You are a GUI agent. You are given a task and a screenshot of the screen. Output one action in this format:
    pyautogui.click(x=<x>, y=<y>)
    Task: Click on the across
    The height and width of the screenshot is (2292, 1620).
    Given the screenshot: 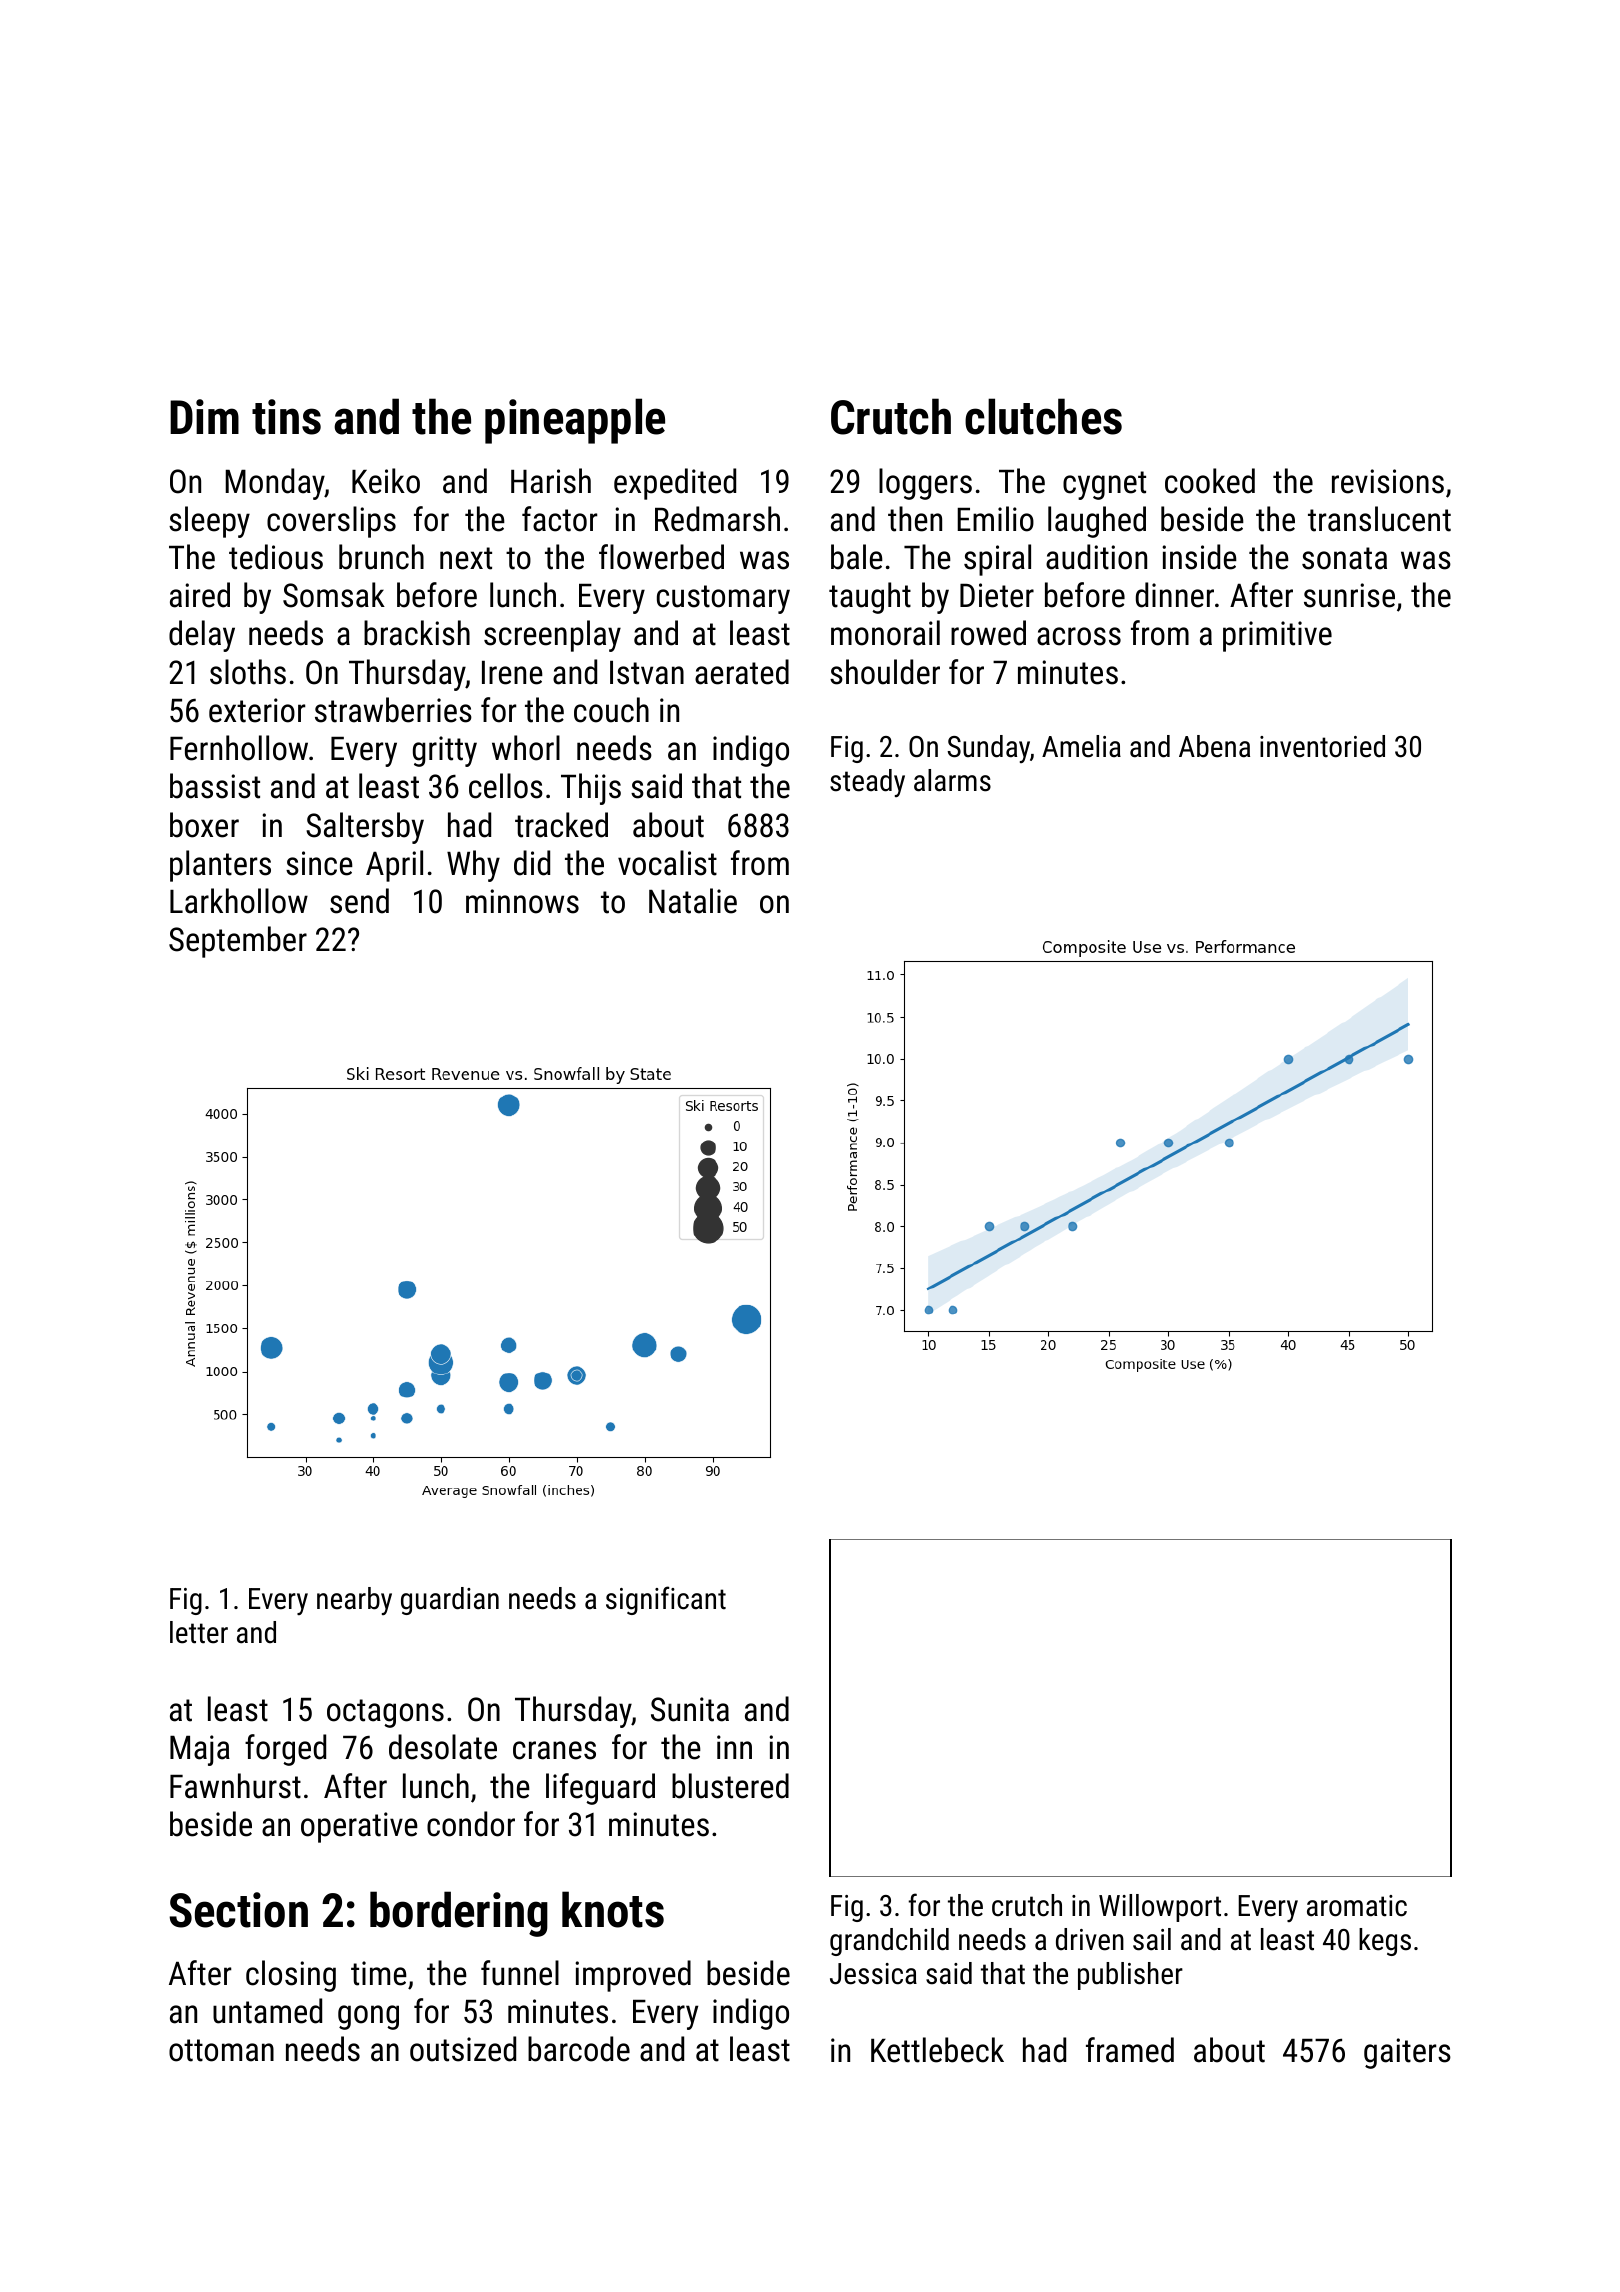 What is the action you would take?
    pyautogui.click(x=1079, y=636)
